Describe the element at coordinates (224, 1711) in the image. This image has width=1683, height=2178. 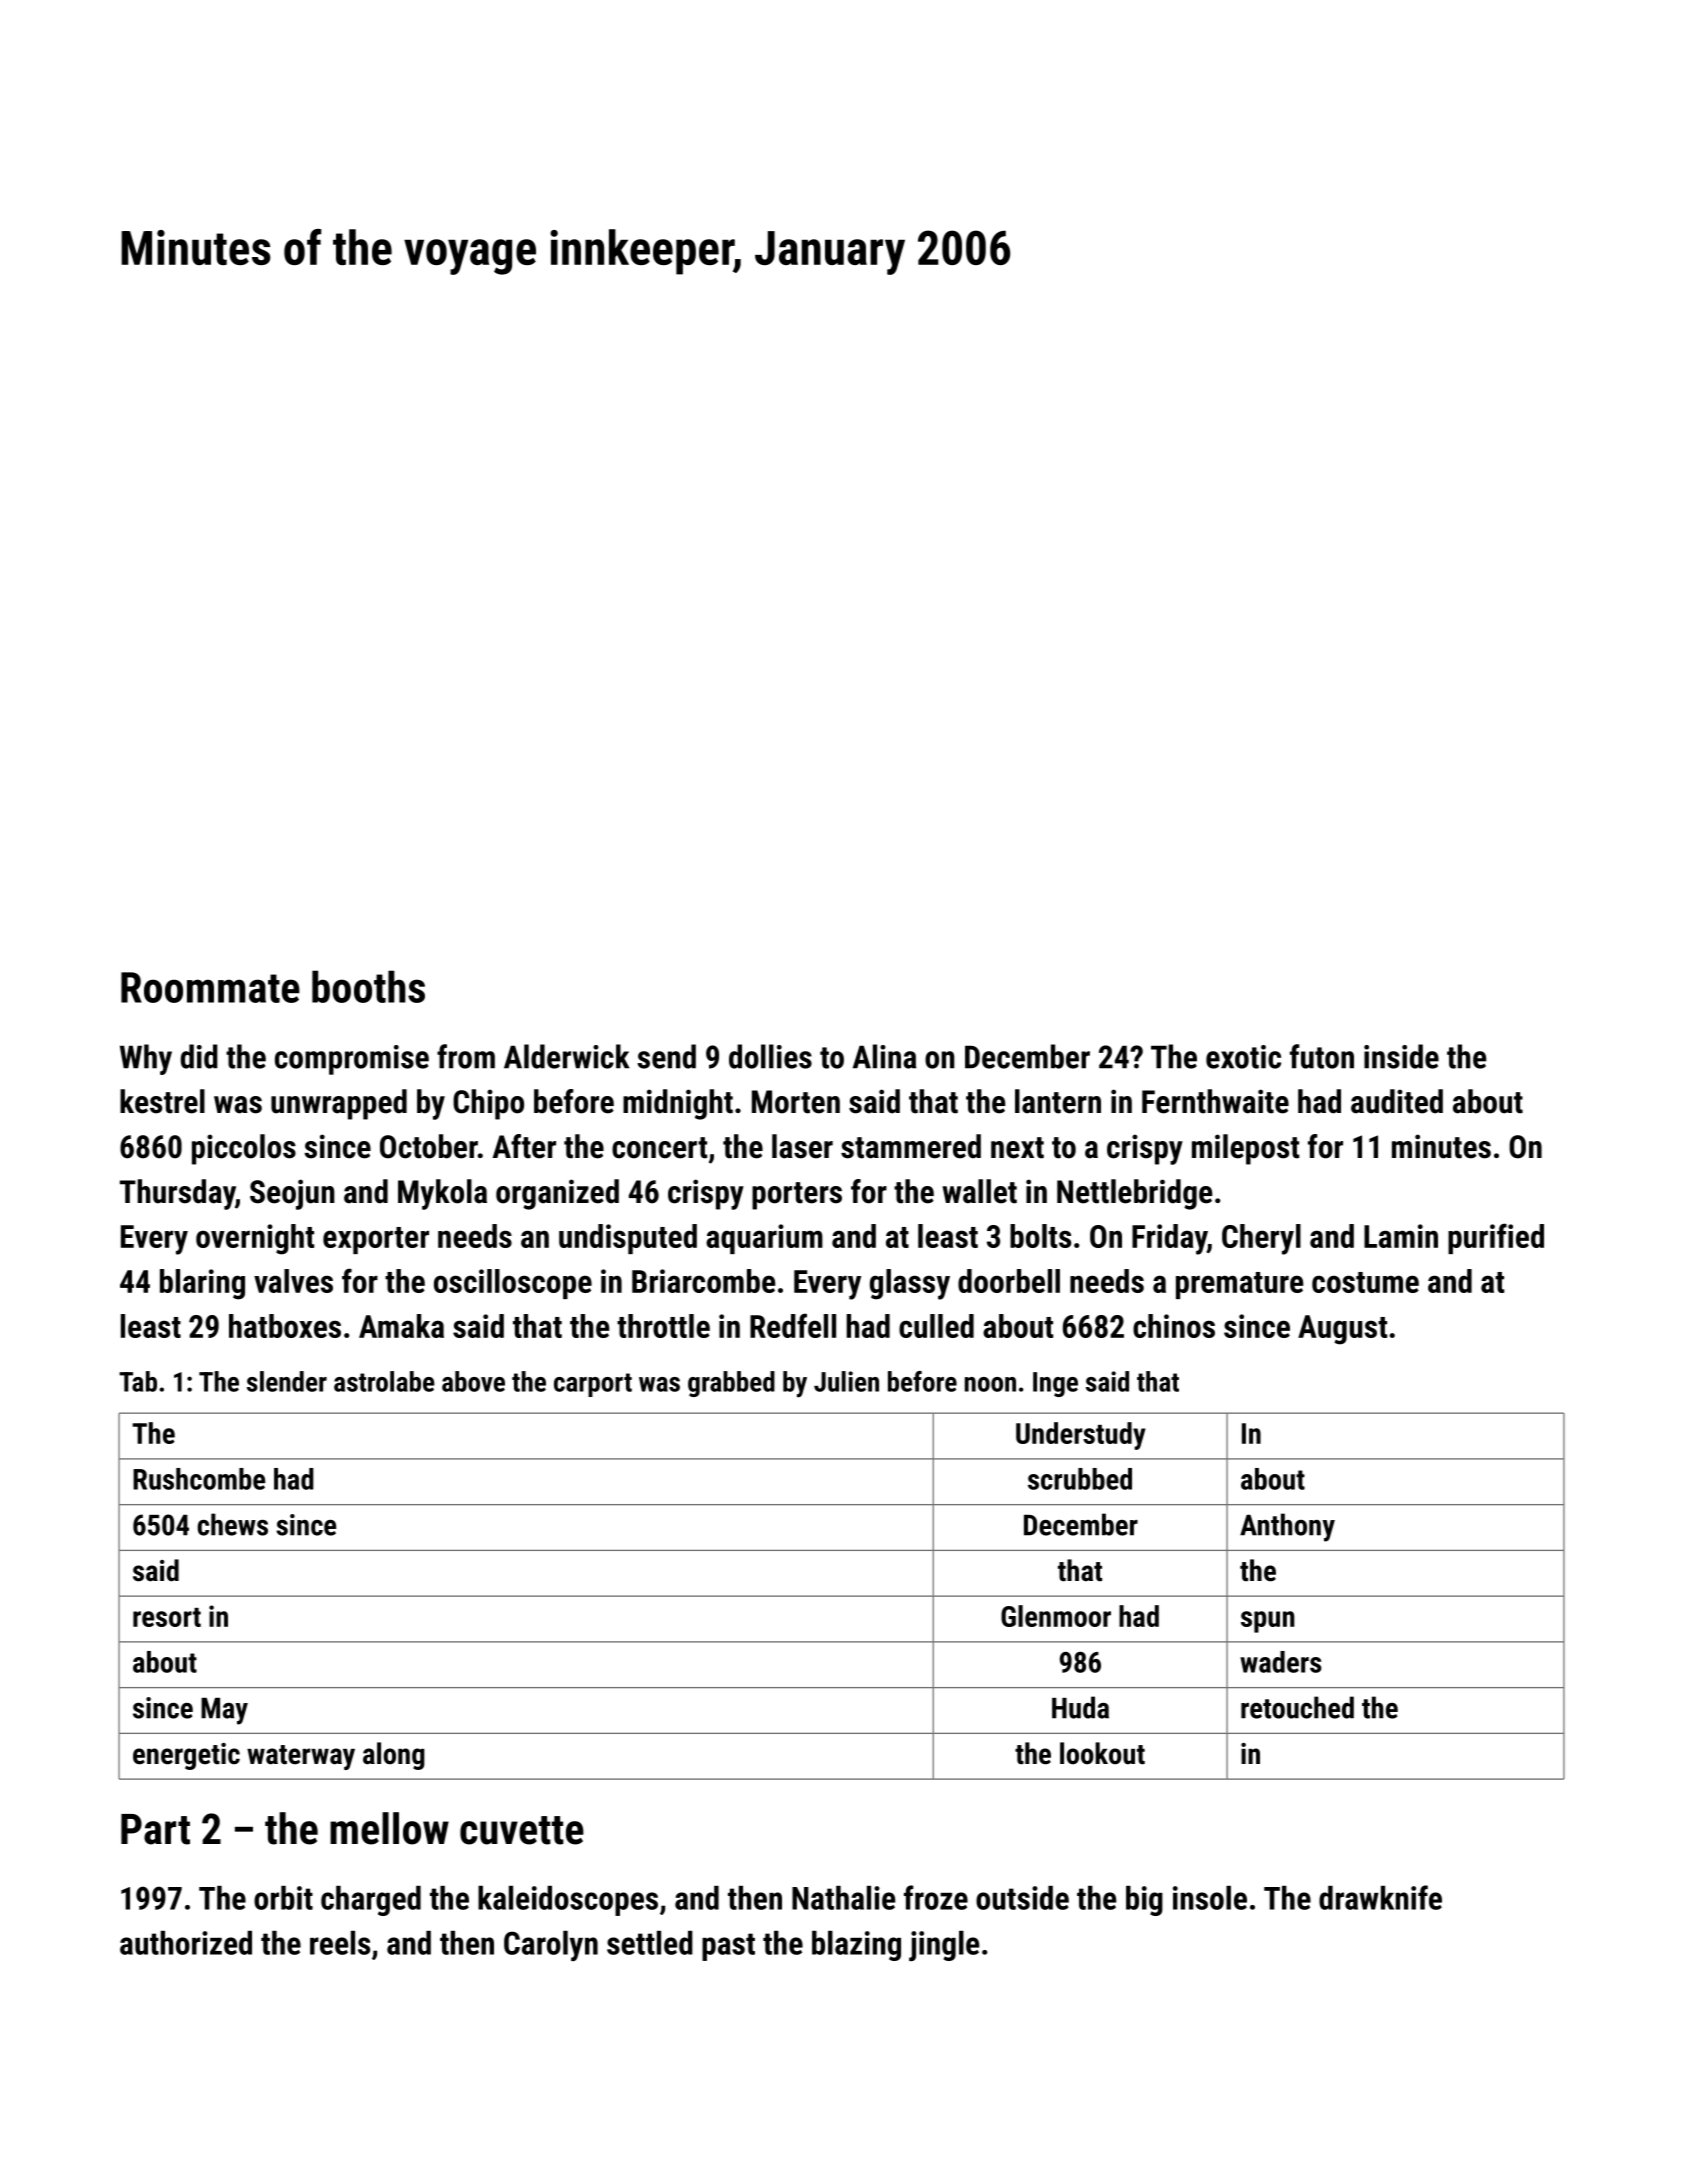
I see `May` at that location.
